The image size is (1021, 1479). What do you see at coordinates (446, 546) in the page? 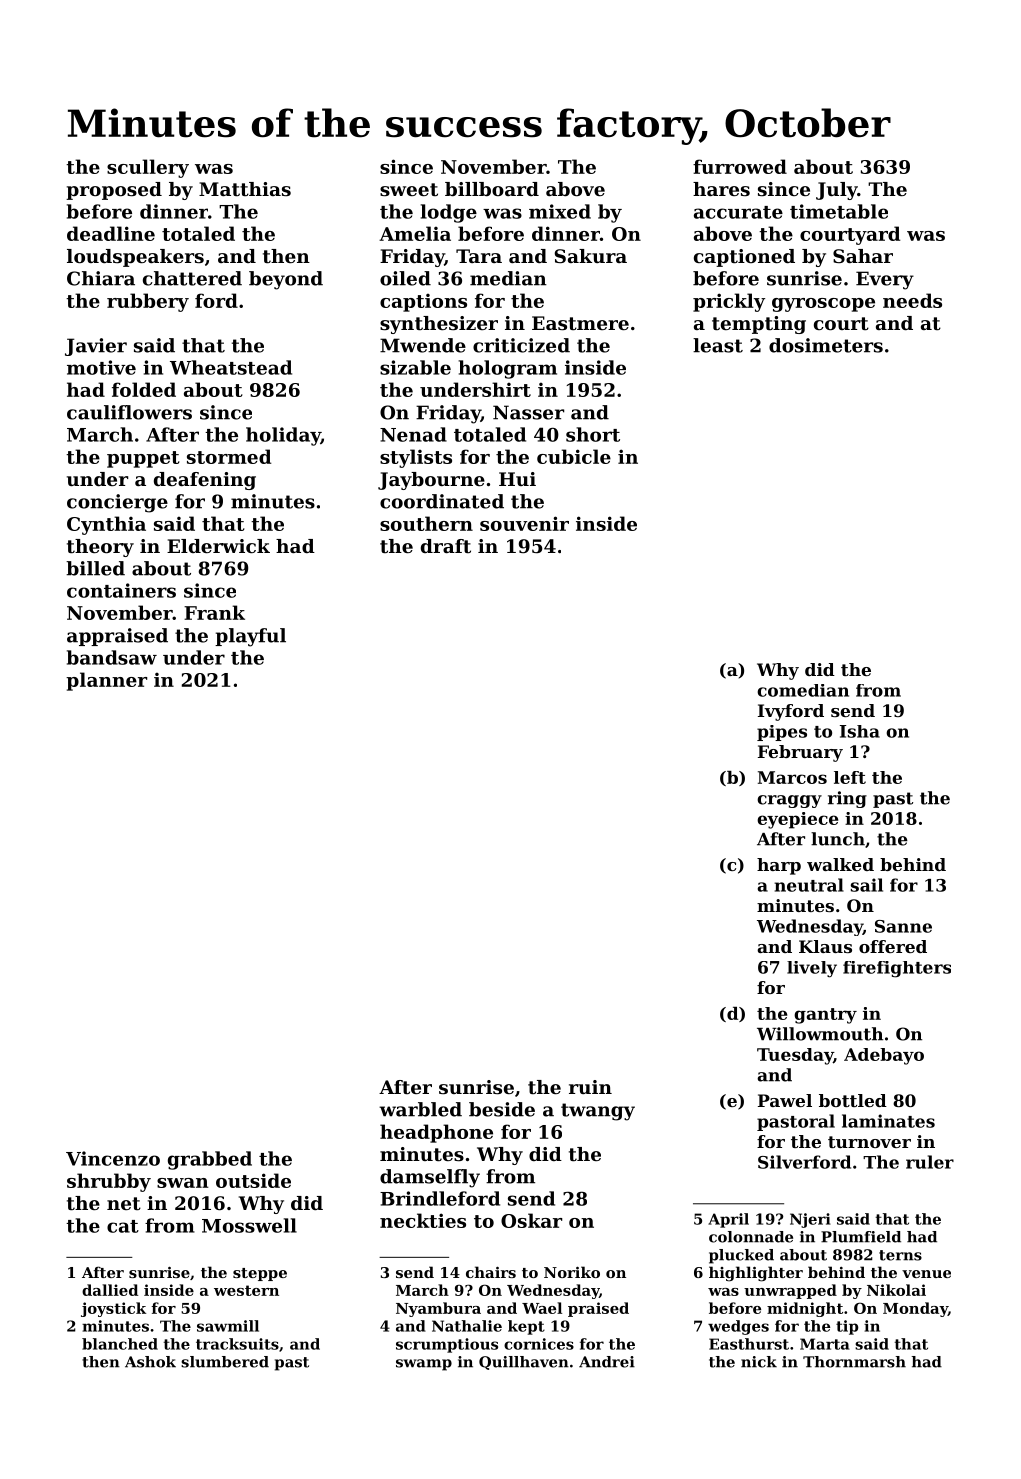
I see `draft` at bounding box center [446, 546].
